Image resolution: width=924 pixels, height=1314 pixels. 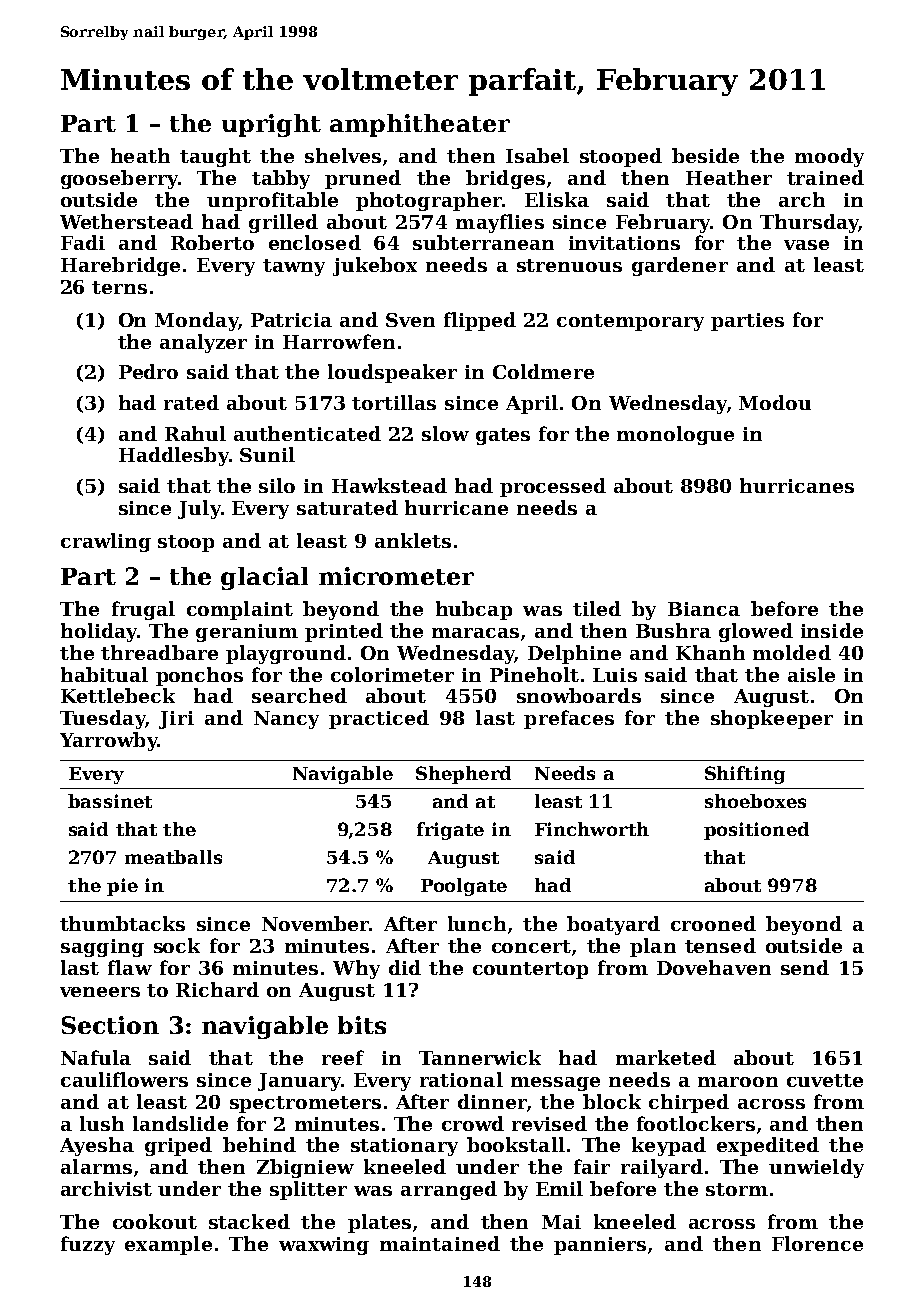 What do you see at coordinates (772, 719) in the document?
I see `shopkeeper` at bounding box center [772, 719].
